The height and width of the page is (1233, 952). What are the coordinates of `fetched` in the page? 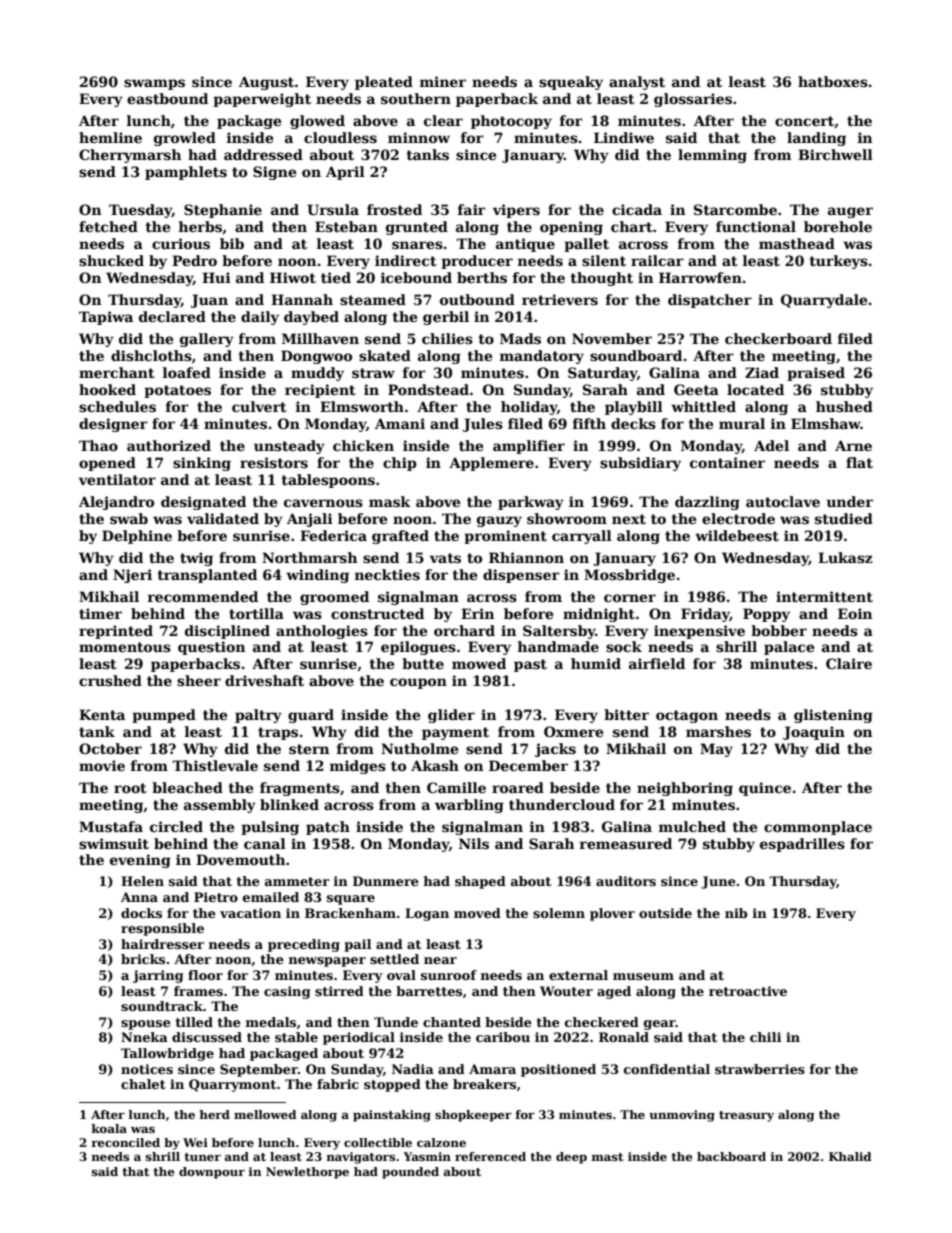 It's located at (108, 226).
